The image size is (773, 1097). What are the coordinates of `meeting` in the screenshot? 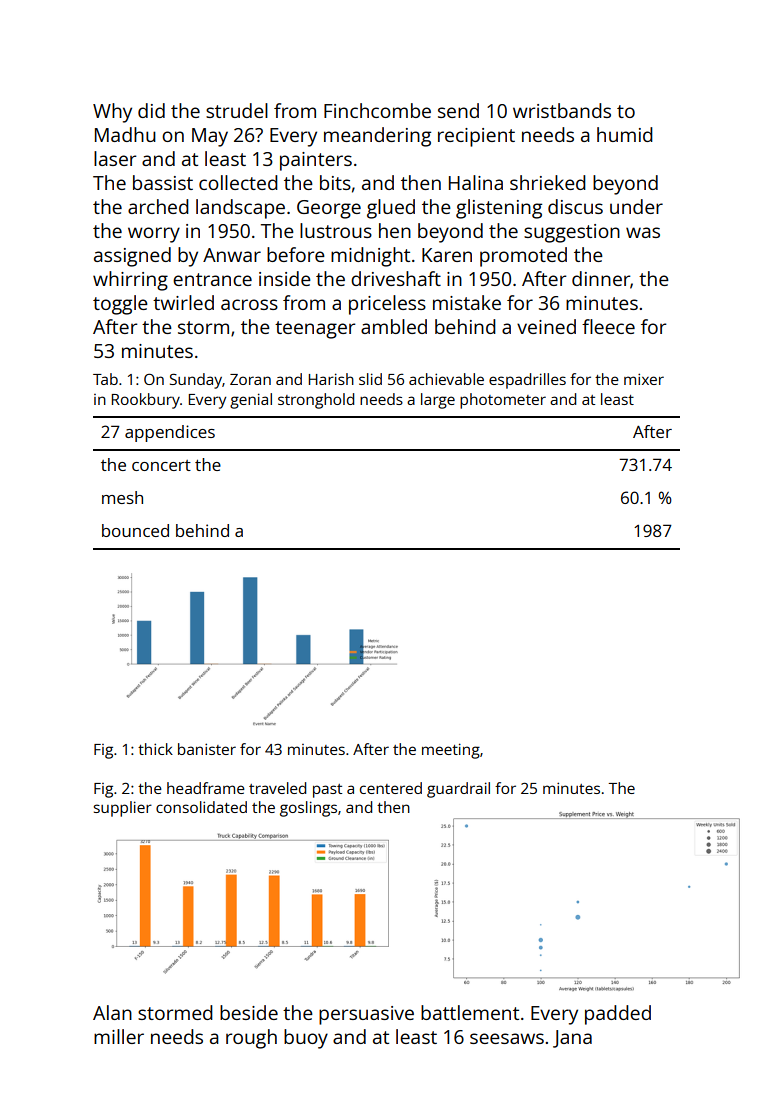 It's located at (451, 751).
